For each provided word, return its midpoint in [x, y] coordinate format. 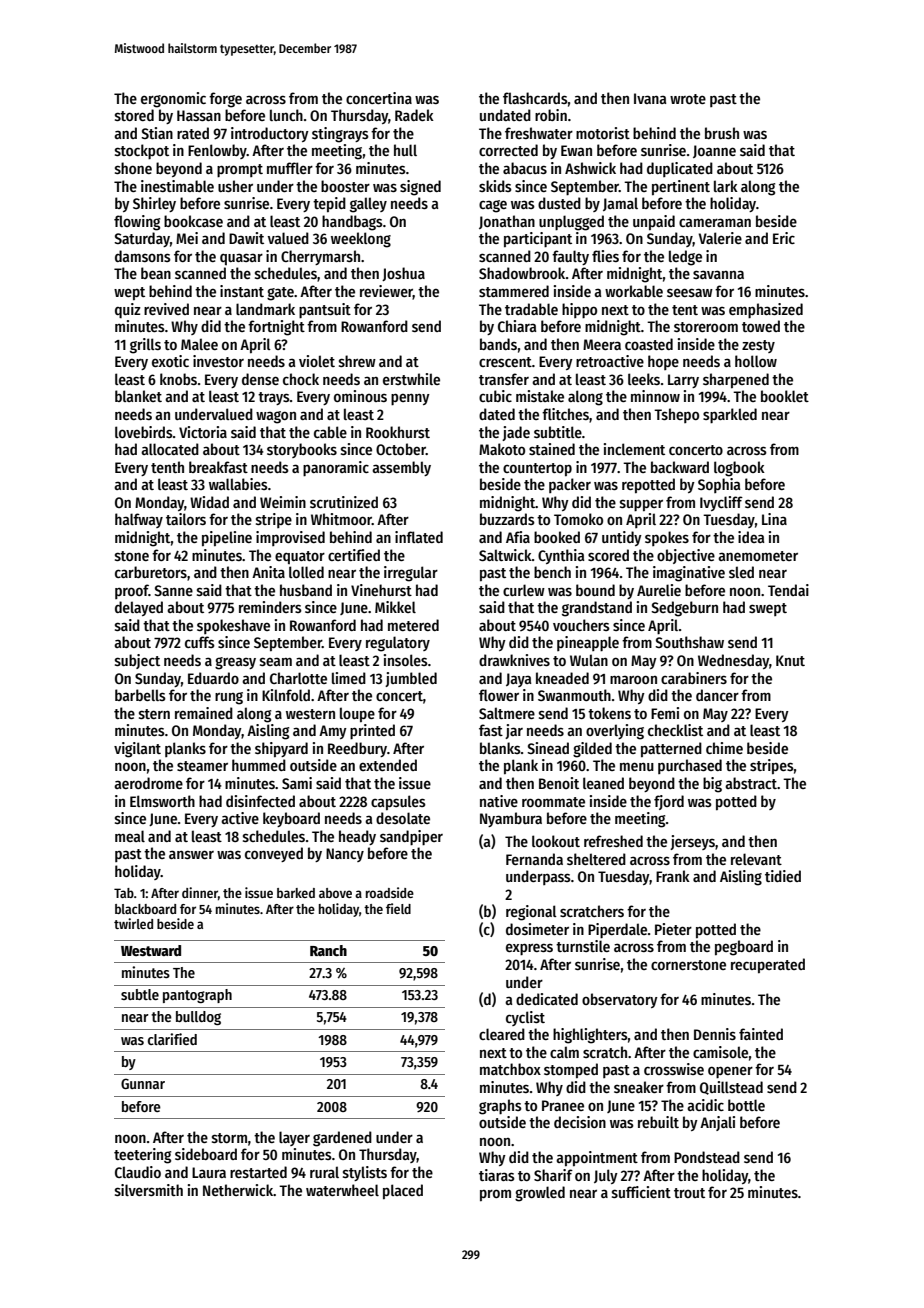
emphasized [766, 310]
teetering [142, 1156]
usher [235, 186]
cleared [502, 1034]
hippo [579, 310]
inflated [419, 537]
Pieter [673, 929]
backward [680, 467]
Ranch [328, 950]
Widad [209, 502]
